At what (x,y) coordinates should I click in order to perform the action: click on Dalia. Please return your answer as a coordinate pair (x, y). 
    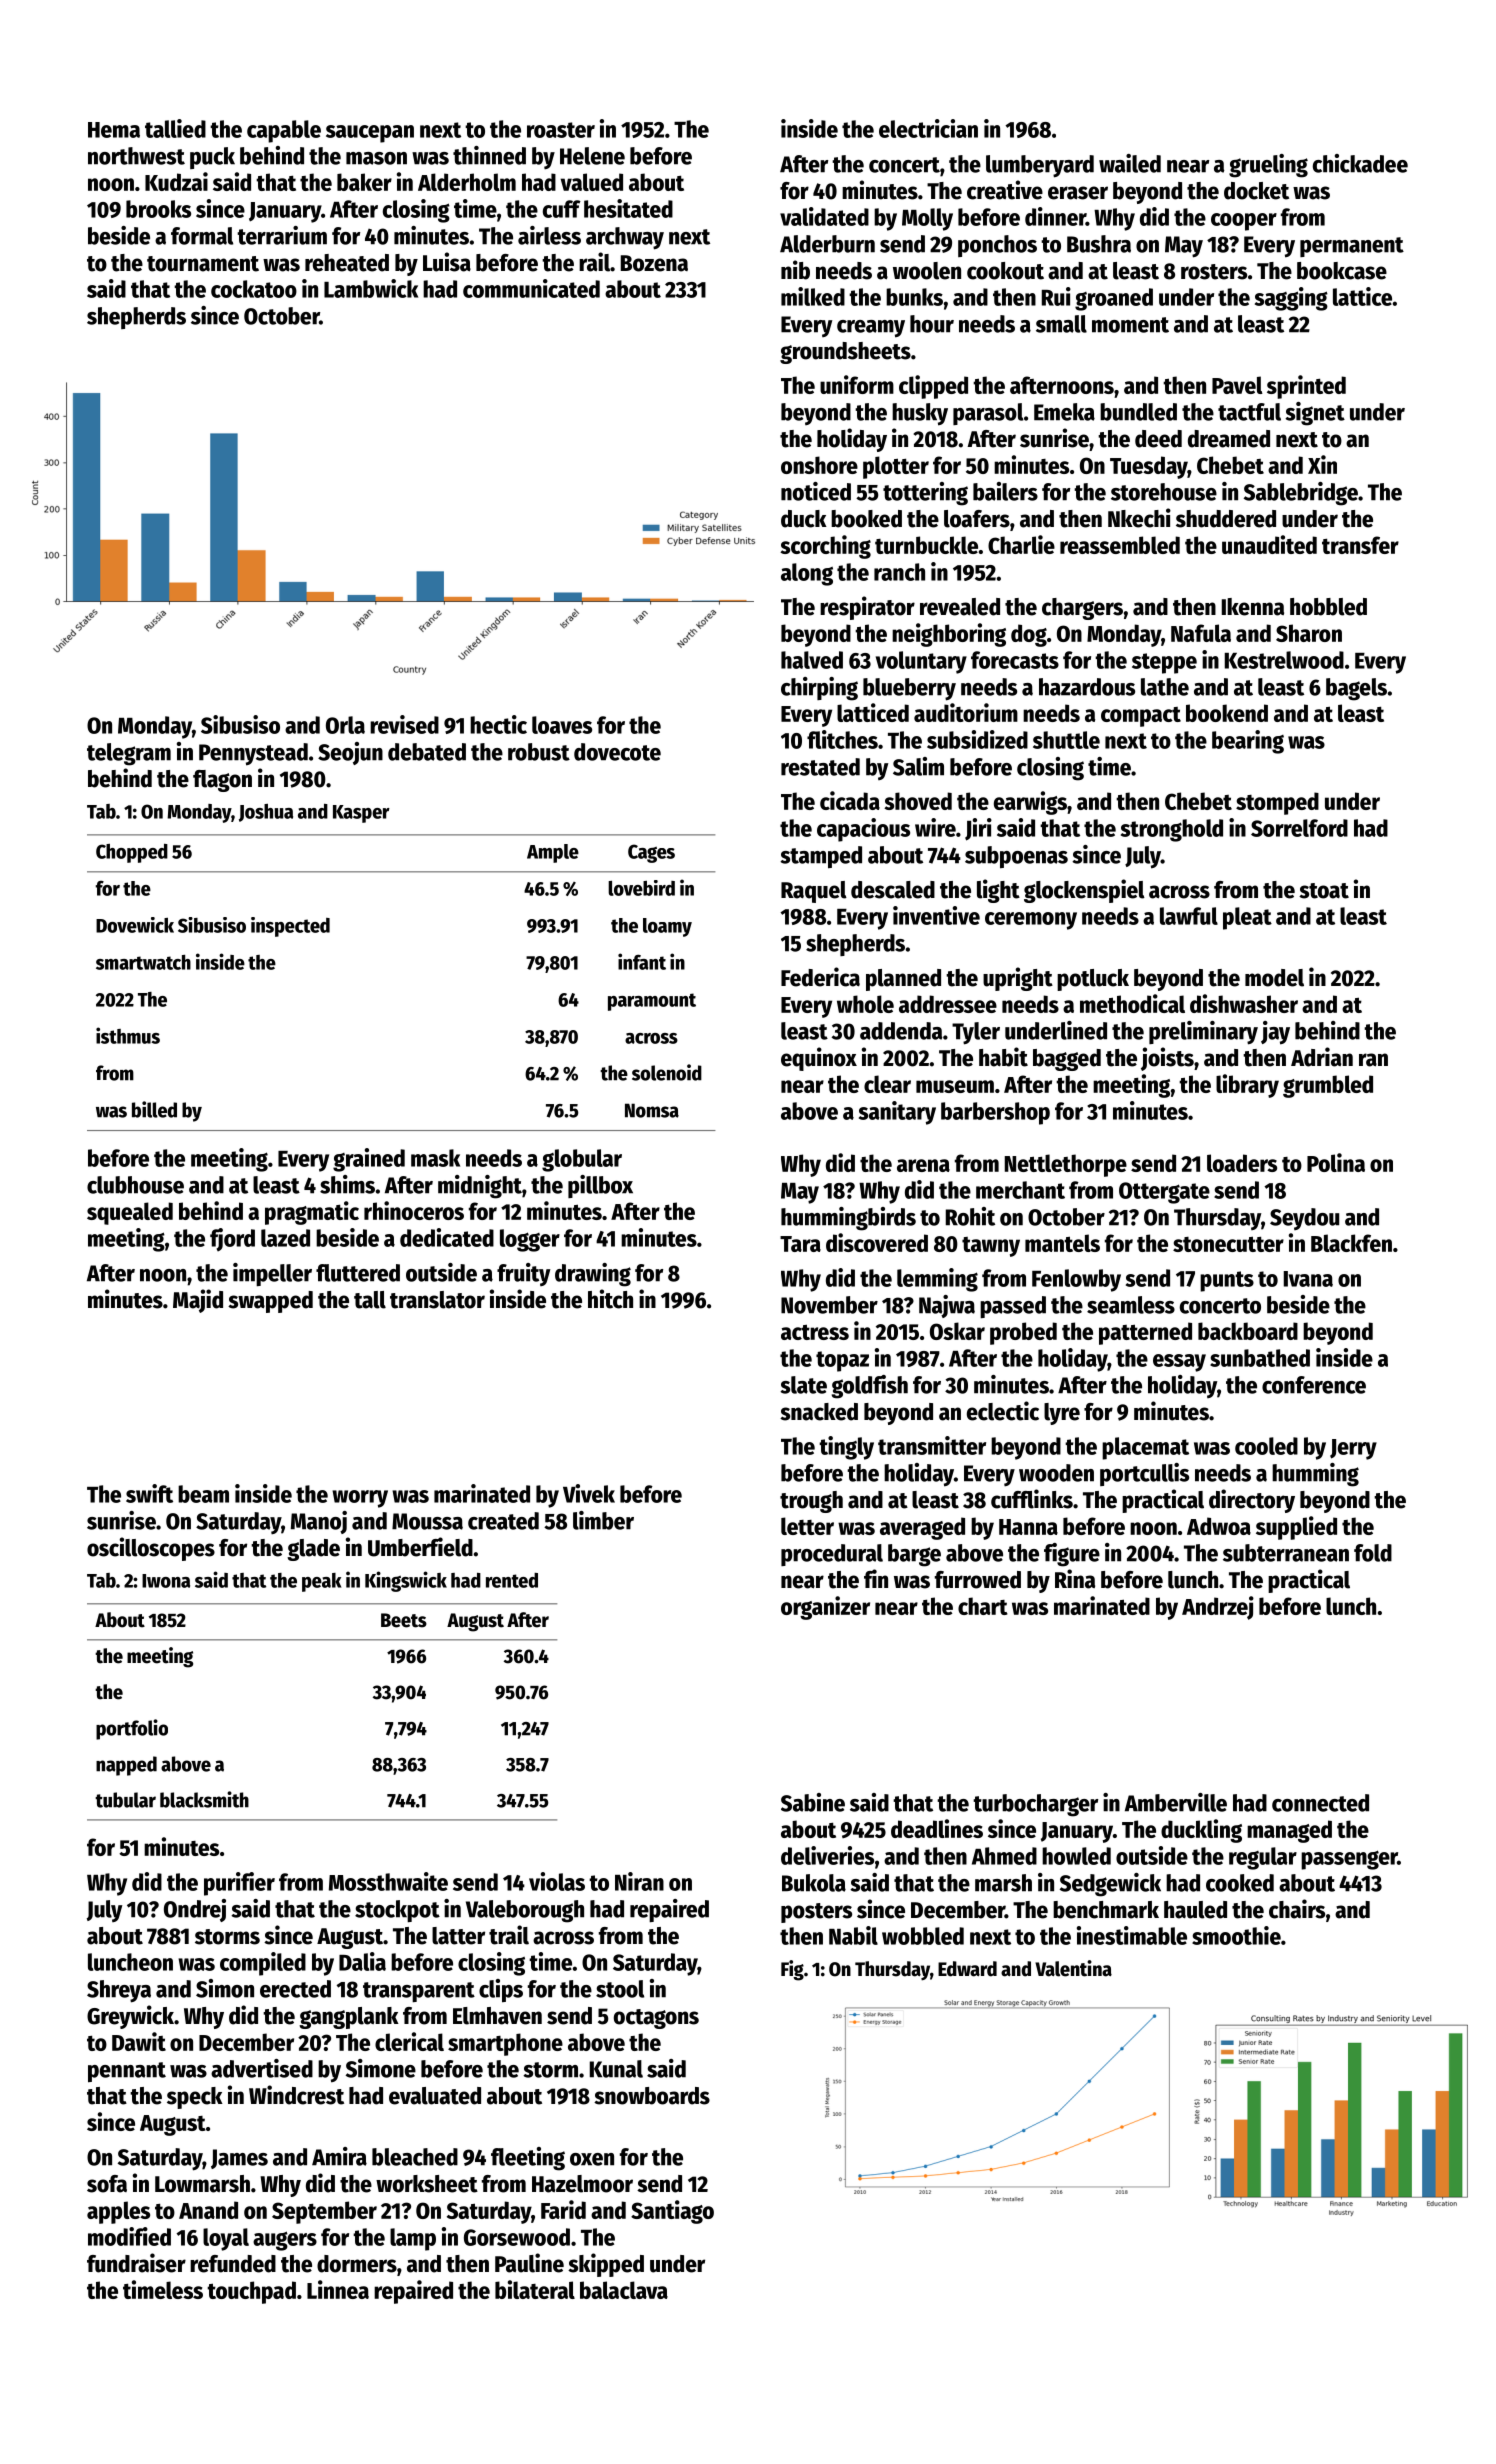
    Looking at the image, I should click on (362, 1961).
